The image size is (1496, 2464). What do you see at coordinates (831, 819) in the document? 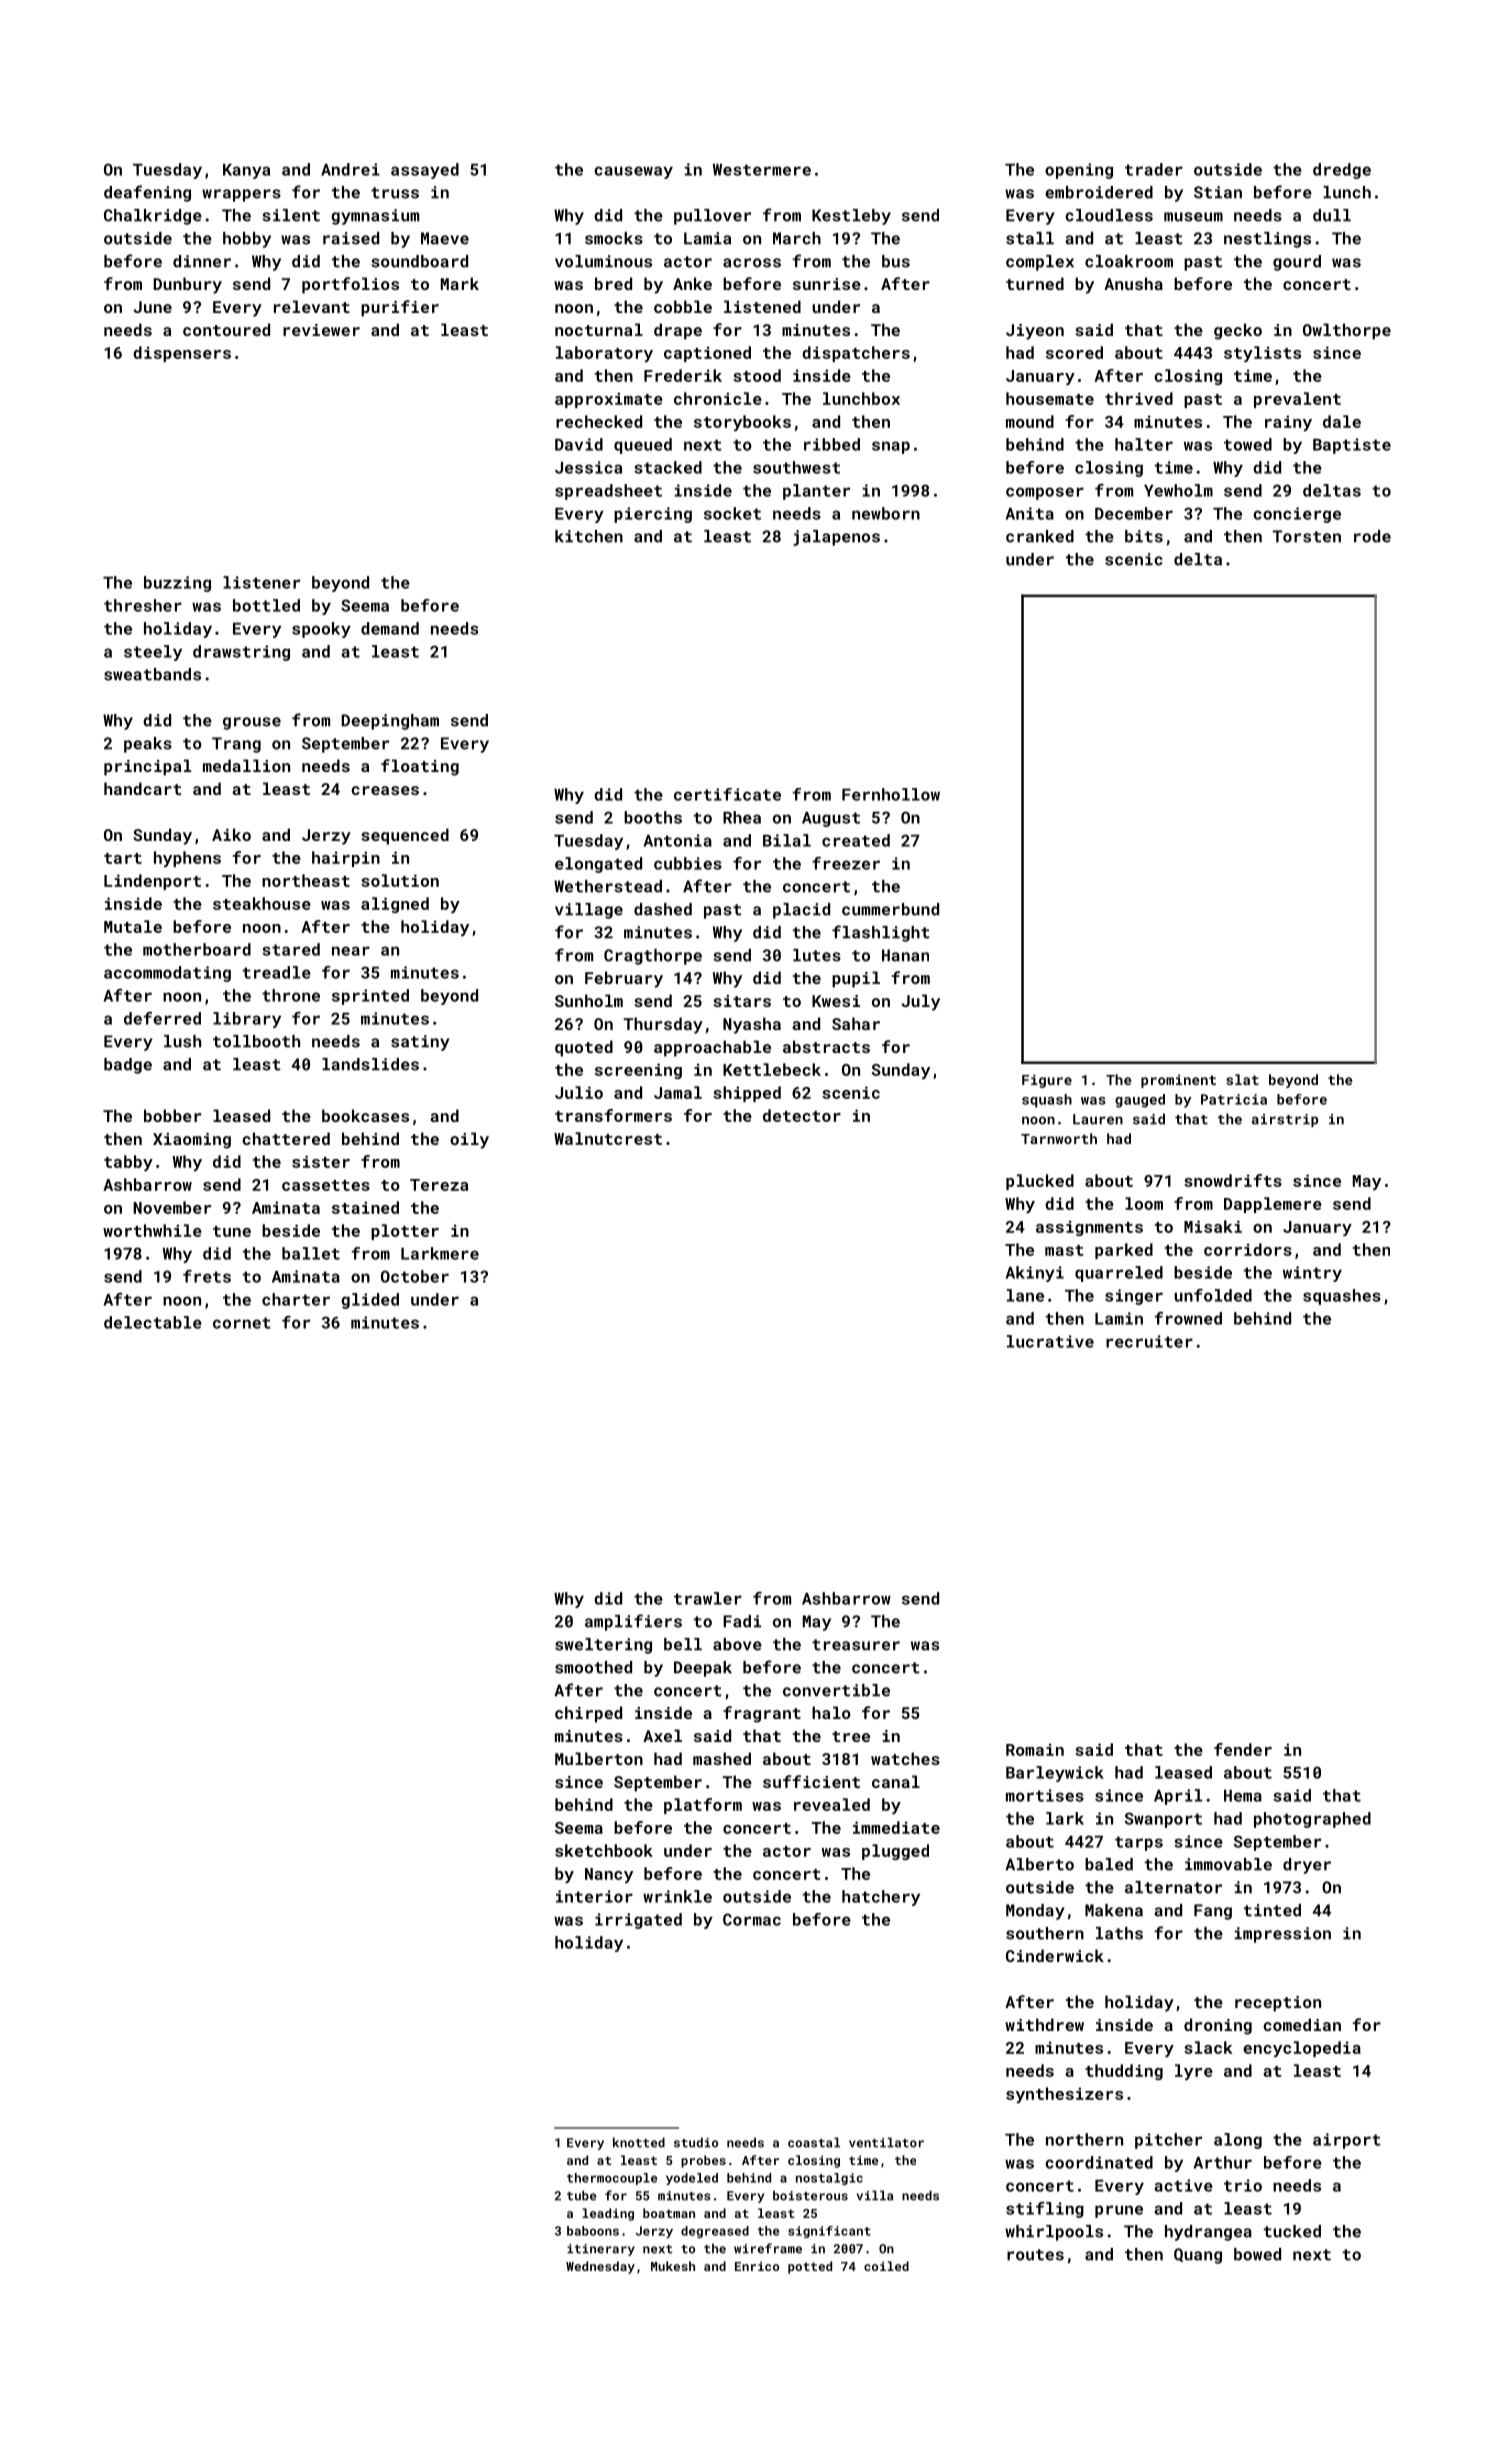
I see `August` at bounding box center [831, 819].
